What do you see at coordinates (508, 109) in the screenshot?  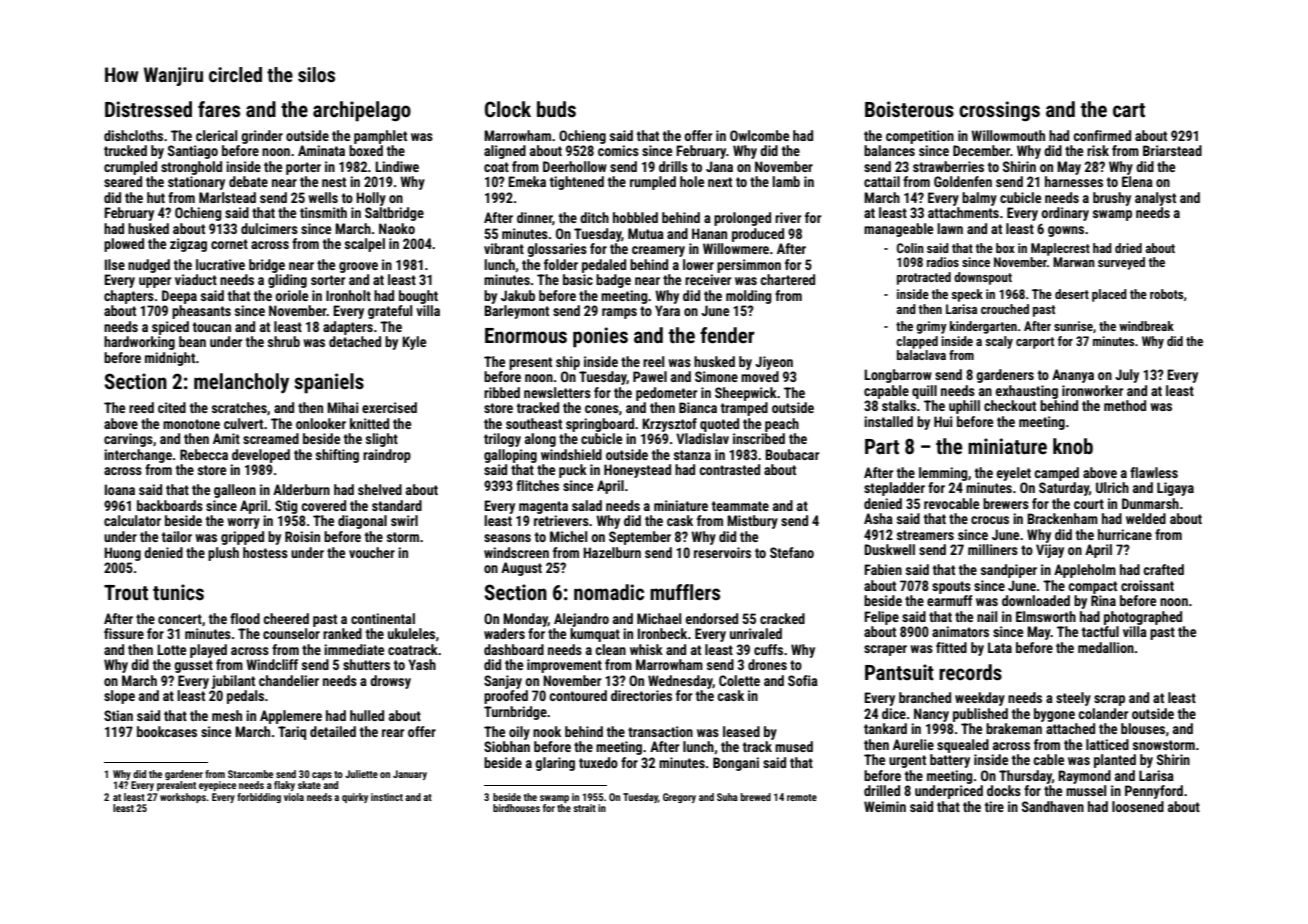 I see `Clock` at bounding box center [508, 109].
